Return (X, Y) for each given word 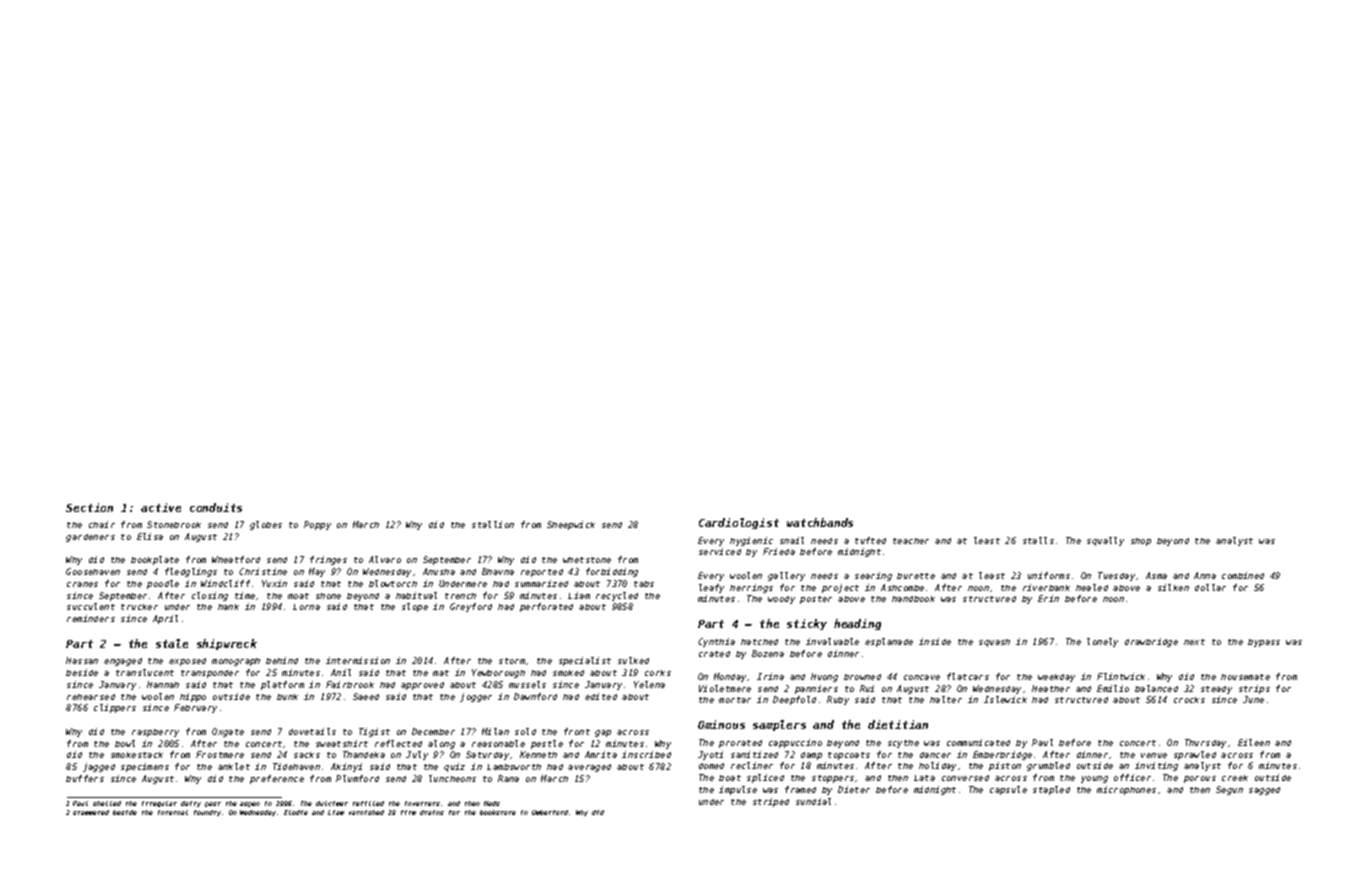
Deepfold (794, 700)
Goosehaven (93, 571)
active (161, 507)
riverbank (1046, 587)
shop (1141, 542)
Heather (1051, 688)
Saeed (366, 696)
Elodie (296, 812)
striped (771, 802)
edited (601, 696)
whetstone (587, 560)
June (1253, 699)
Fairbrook (350, 684)
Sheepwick (571, 525)
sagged (1264, 791)
